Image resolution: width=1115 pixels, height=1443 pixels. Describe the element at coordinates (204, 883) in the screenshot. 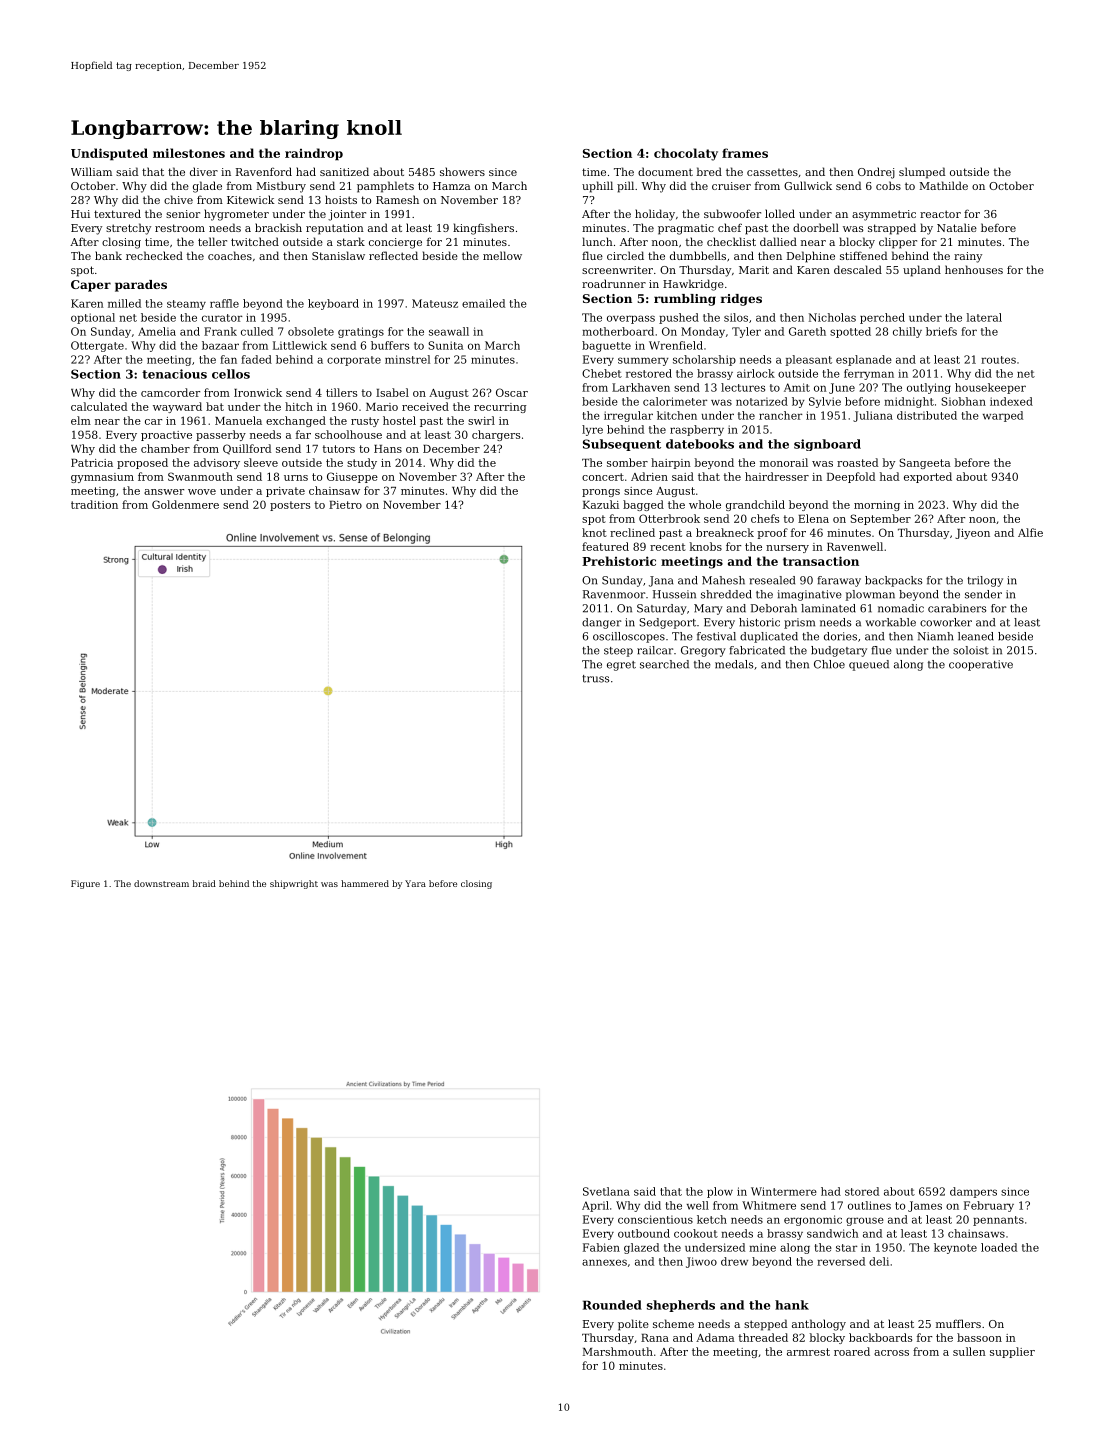

I see `braid` at that location.
